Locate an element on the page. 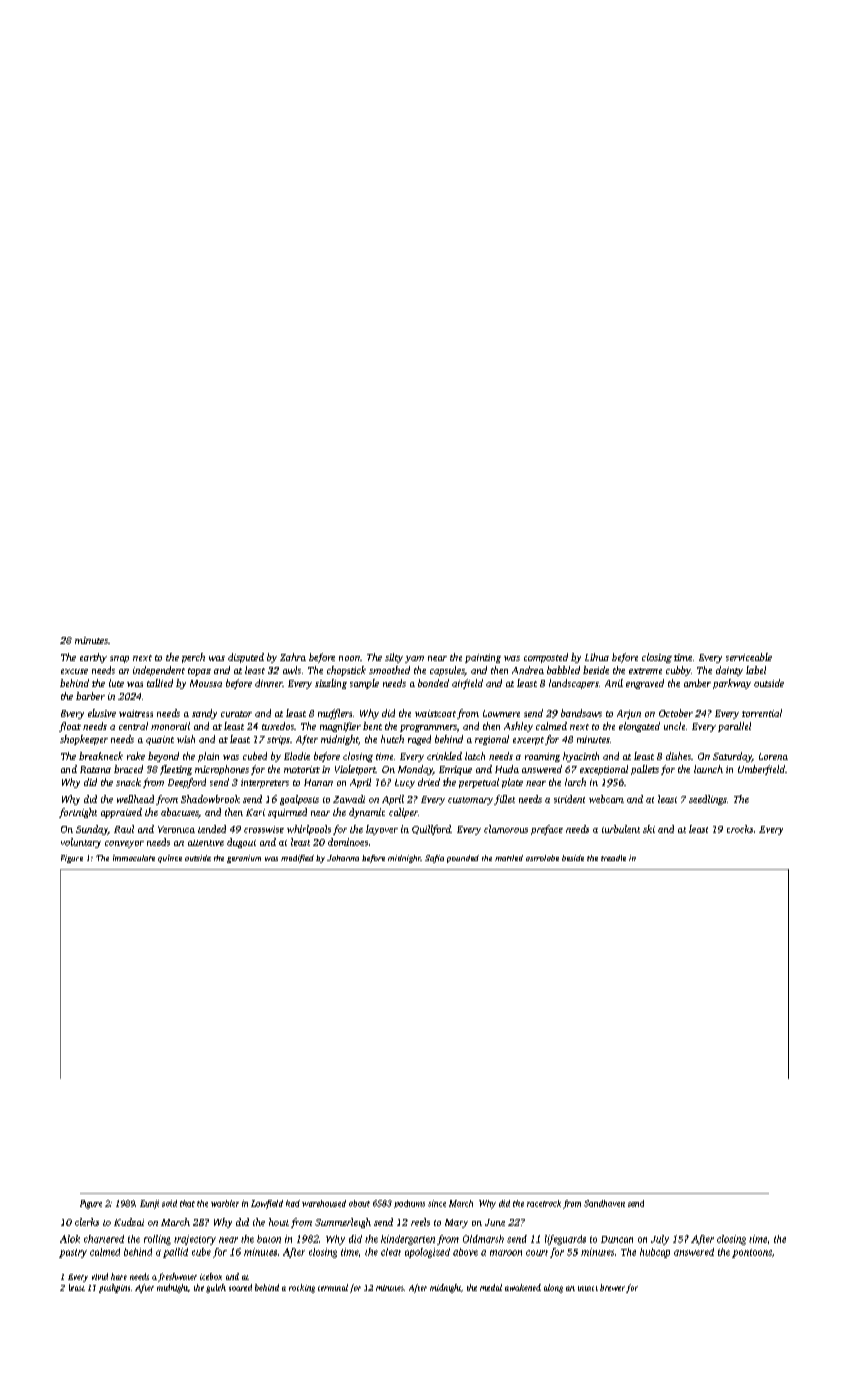 The width and height of the document is (849, 1400). treadle is located at coordinates (613, 858).
